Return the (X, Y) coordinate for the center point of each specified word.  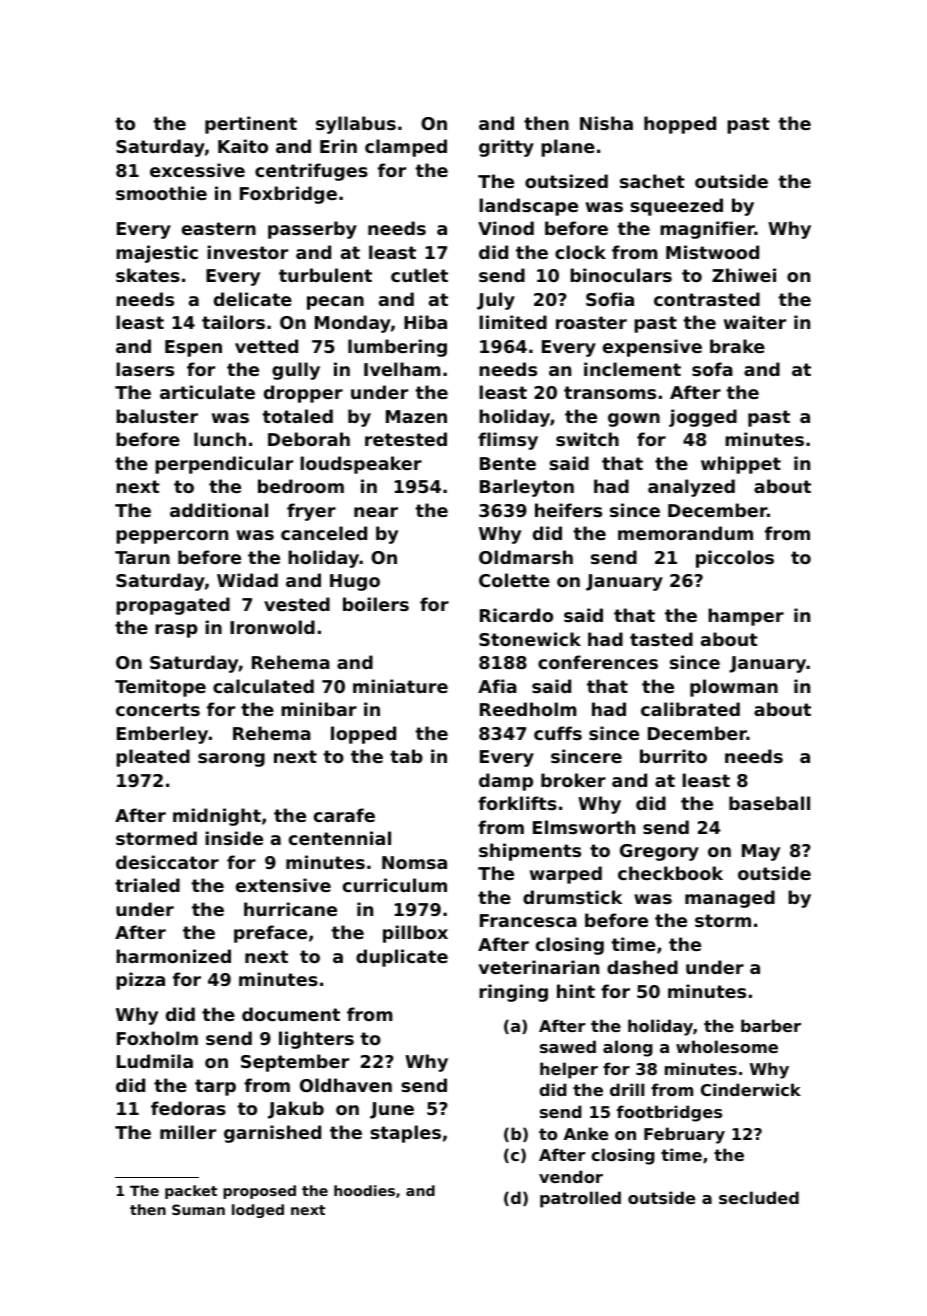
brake (737, 346)
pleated (153, 758)
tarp (215, 1087)
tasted (661, 639)
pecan (335, 303)
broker (573, 780)
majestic (157, 254)
